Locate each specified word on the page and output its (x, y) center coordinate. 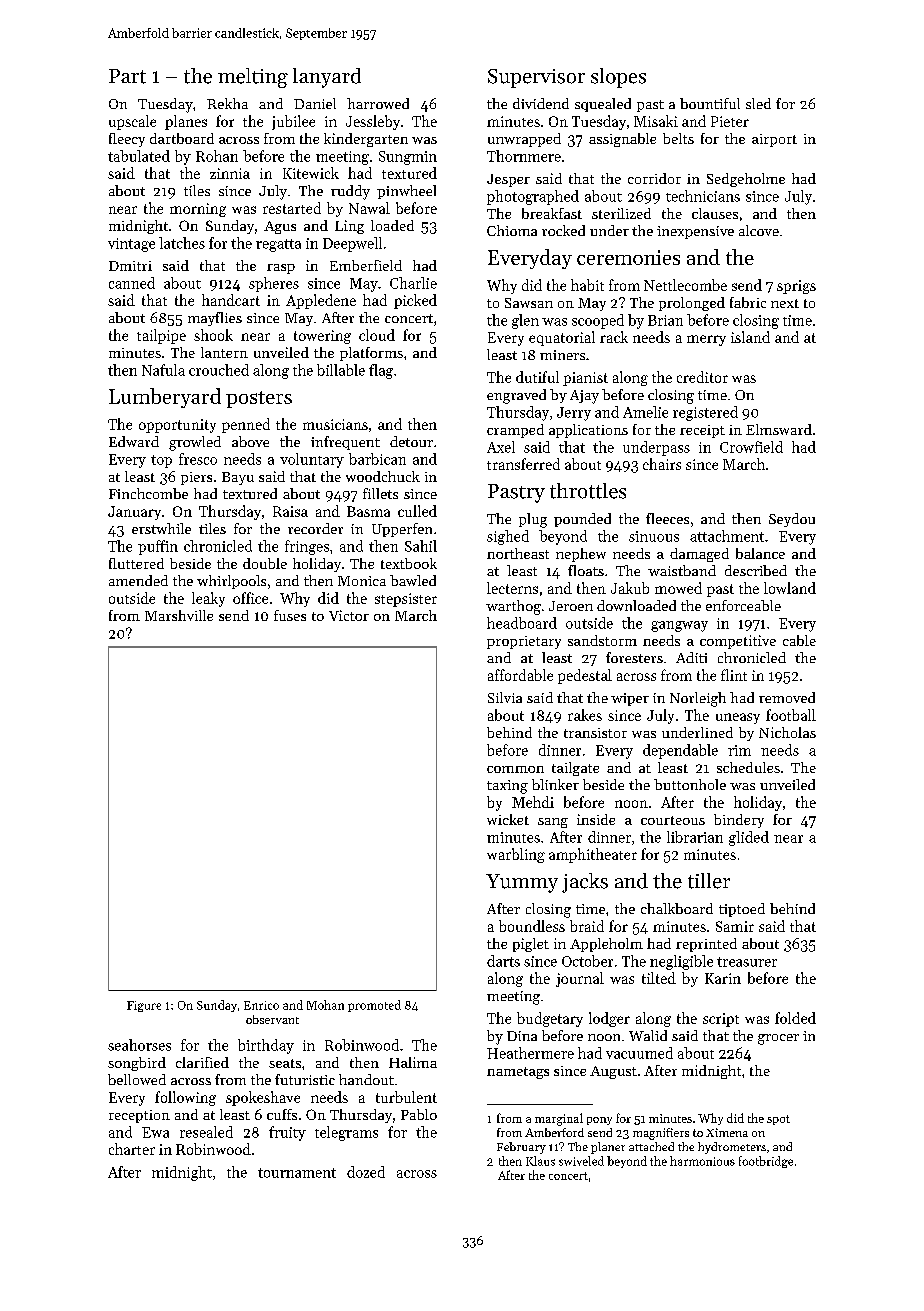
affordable (520, 675)
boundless (532, 926)
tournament (297, 1173)
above (250, 441)
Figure (144, 1006)
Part (127, 76)
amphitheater (593, 855)
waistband (682, 570)
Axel (501, 447)
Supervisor (536, 78)
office (250, 598)
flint (734, 675)
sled (758, 103)
